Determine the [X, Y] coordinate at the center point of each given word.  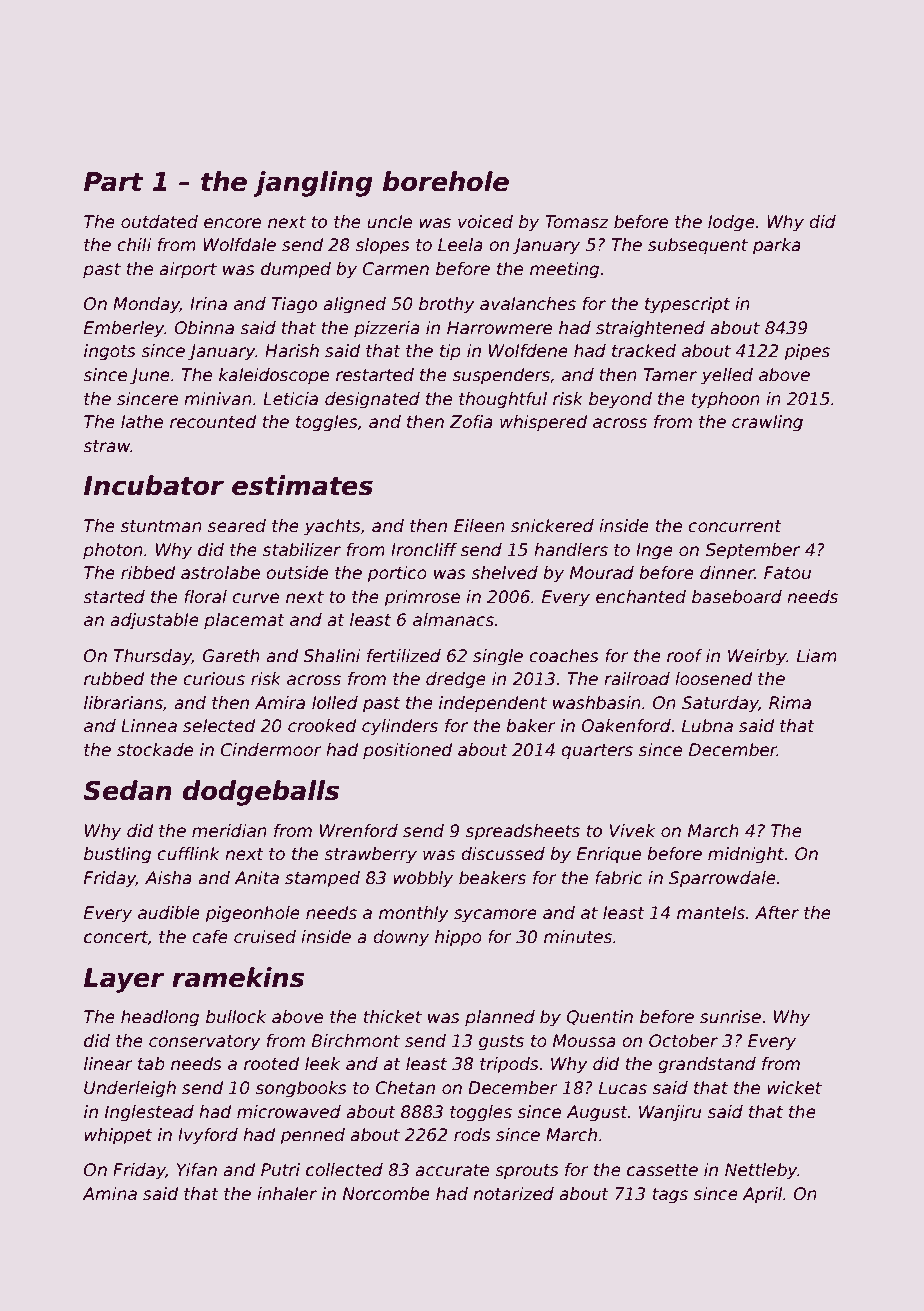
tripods [509, 1065]
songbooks [301, 1089]
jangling [313, 184]
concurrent [735, 526]
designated [372, 400]
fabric [619, 878]
